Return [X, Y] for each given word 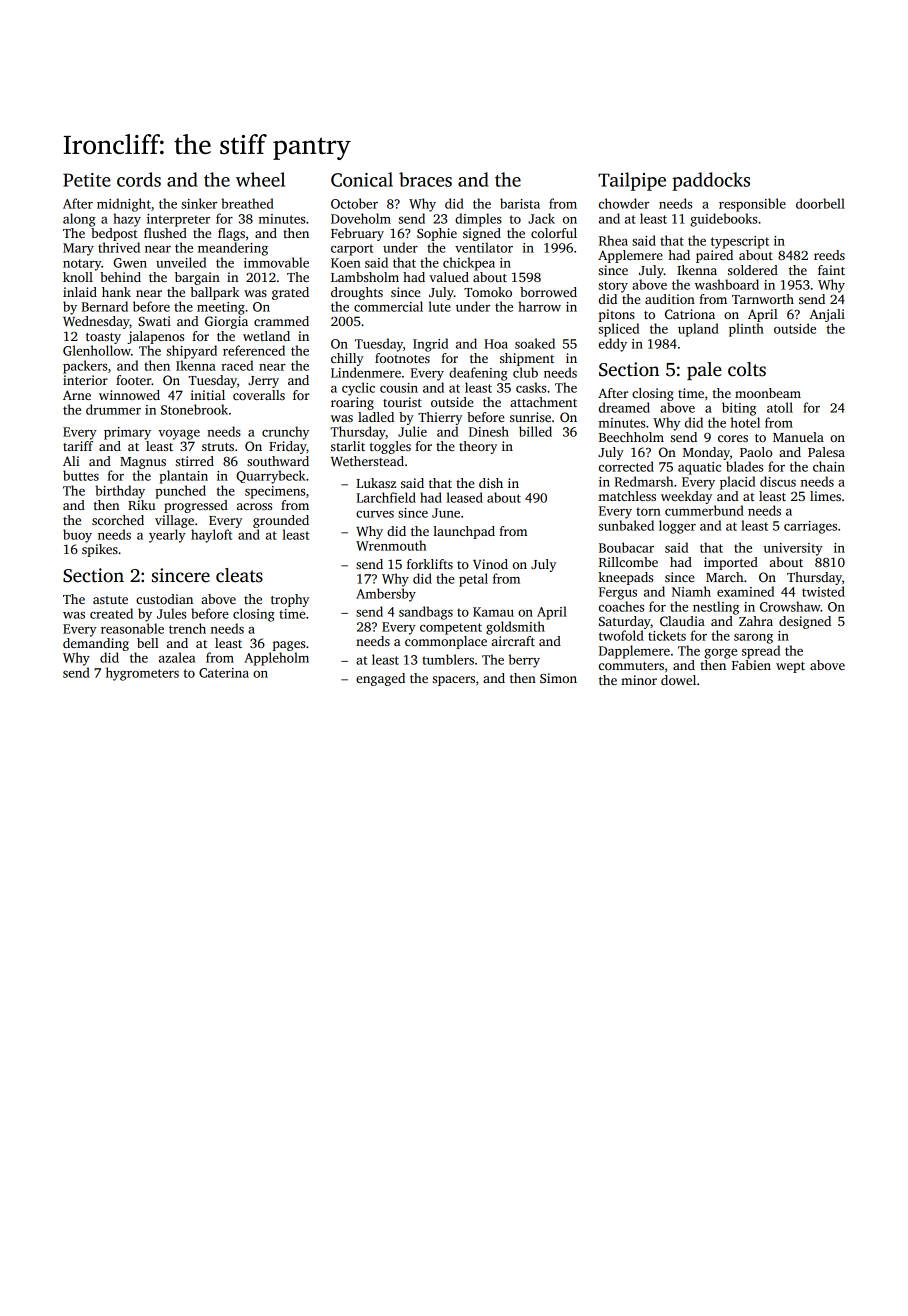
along [79, 220]
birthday [120, 492]
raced [237, 365]
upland [698, 330]
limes [825, 496]
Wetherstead [367, 461]
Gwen [130, 263]
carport [352, 250]
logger [677, 527]
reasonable [132, 628]
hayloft [211, 536]
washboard [727, 284]
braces [425, 179]
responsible [752, 205]
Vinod [490, 564]
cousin [399, 388]
